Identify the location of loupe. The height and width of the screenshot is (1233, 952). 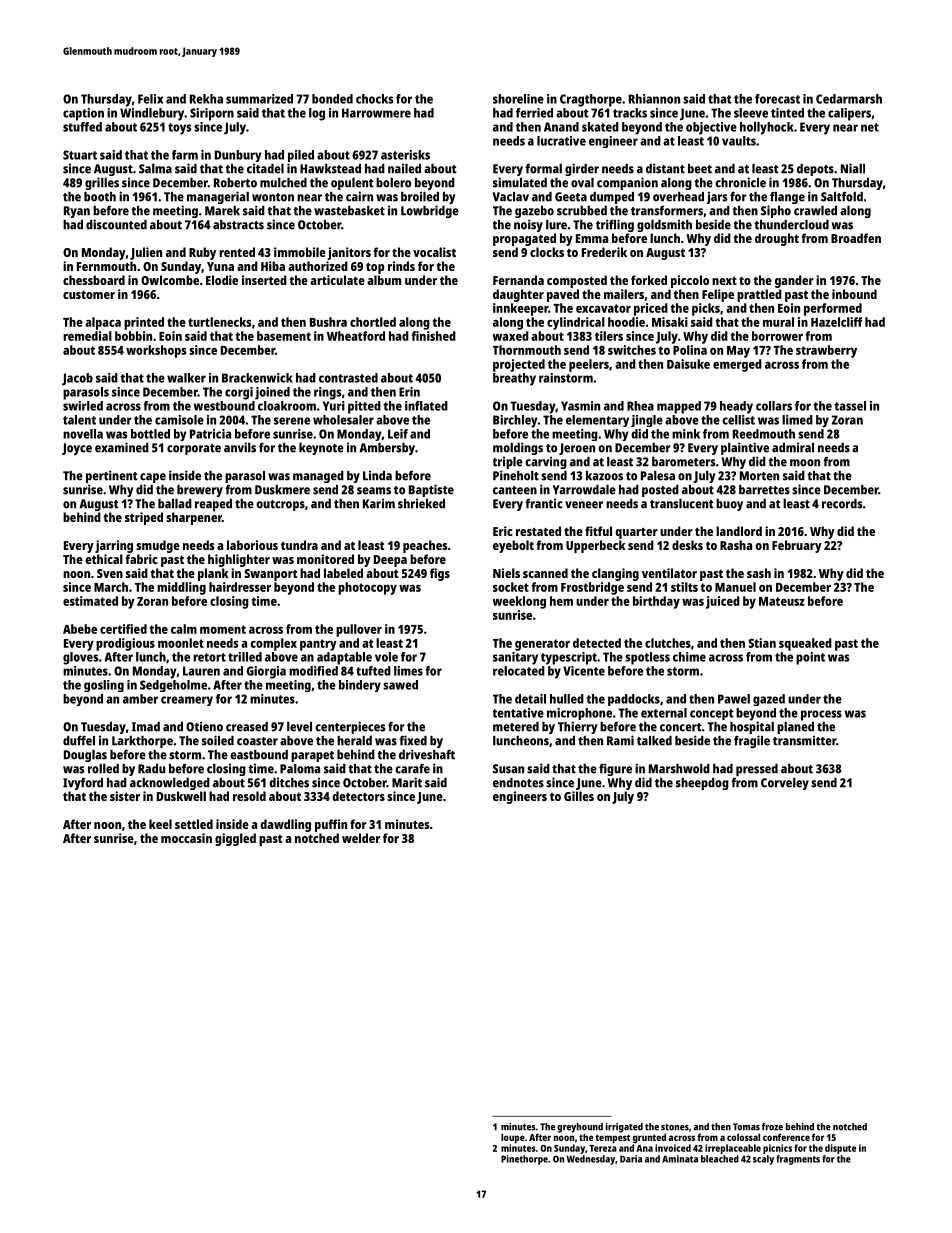
(513, 1138).
